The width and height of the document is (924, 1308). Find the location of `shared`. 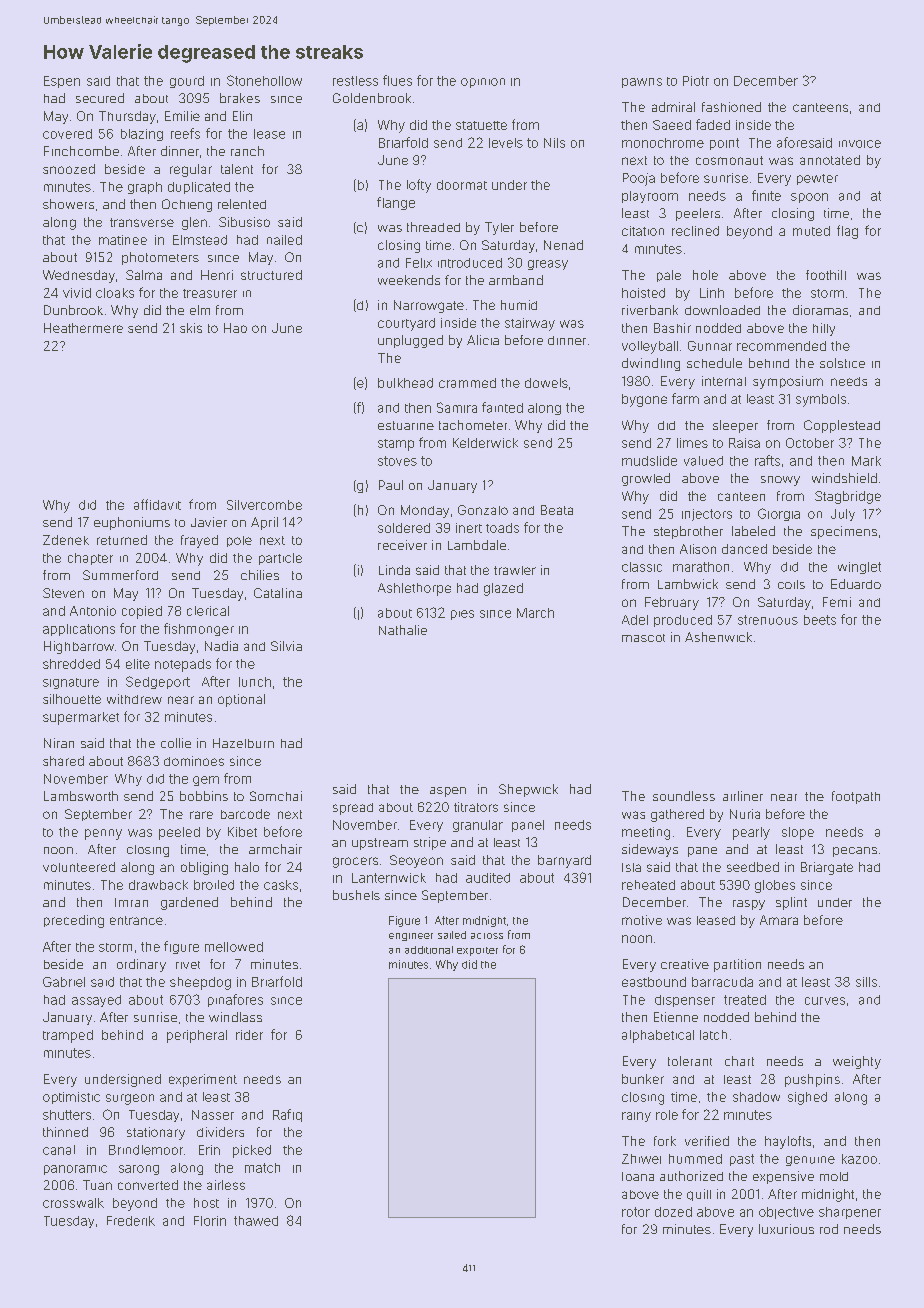

shared is located at coordinates (63, 761).
